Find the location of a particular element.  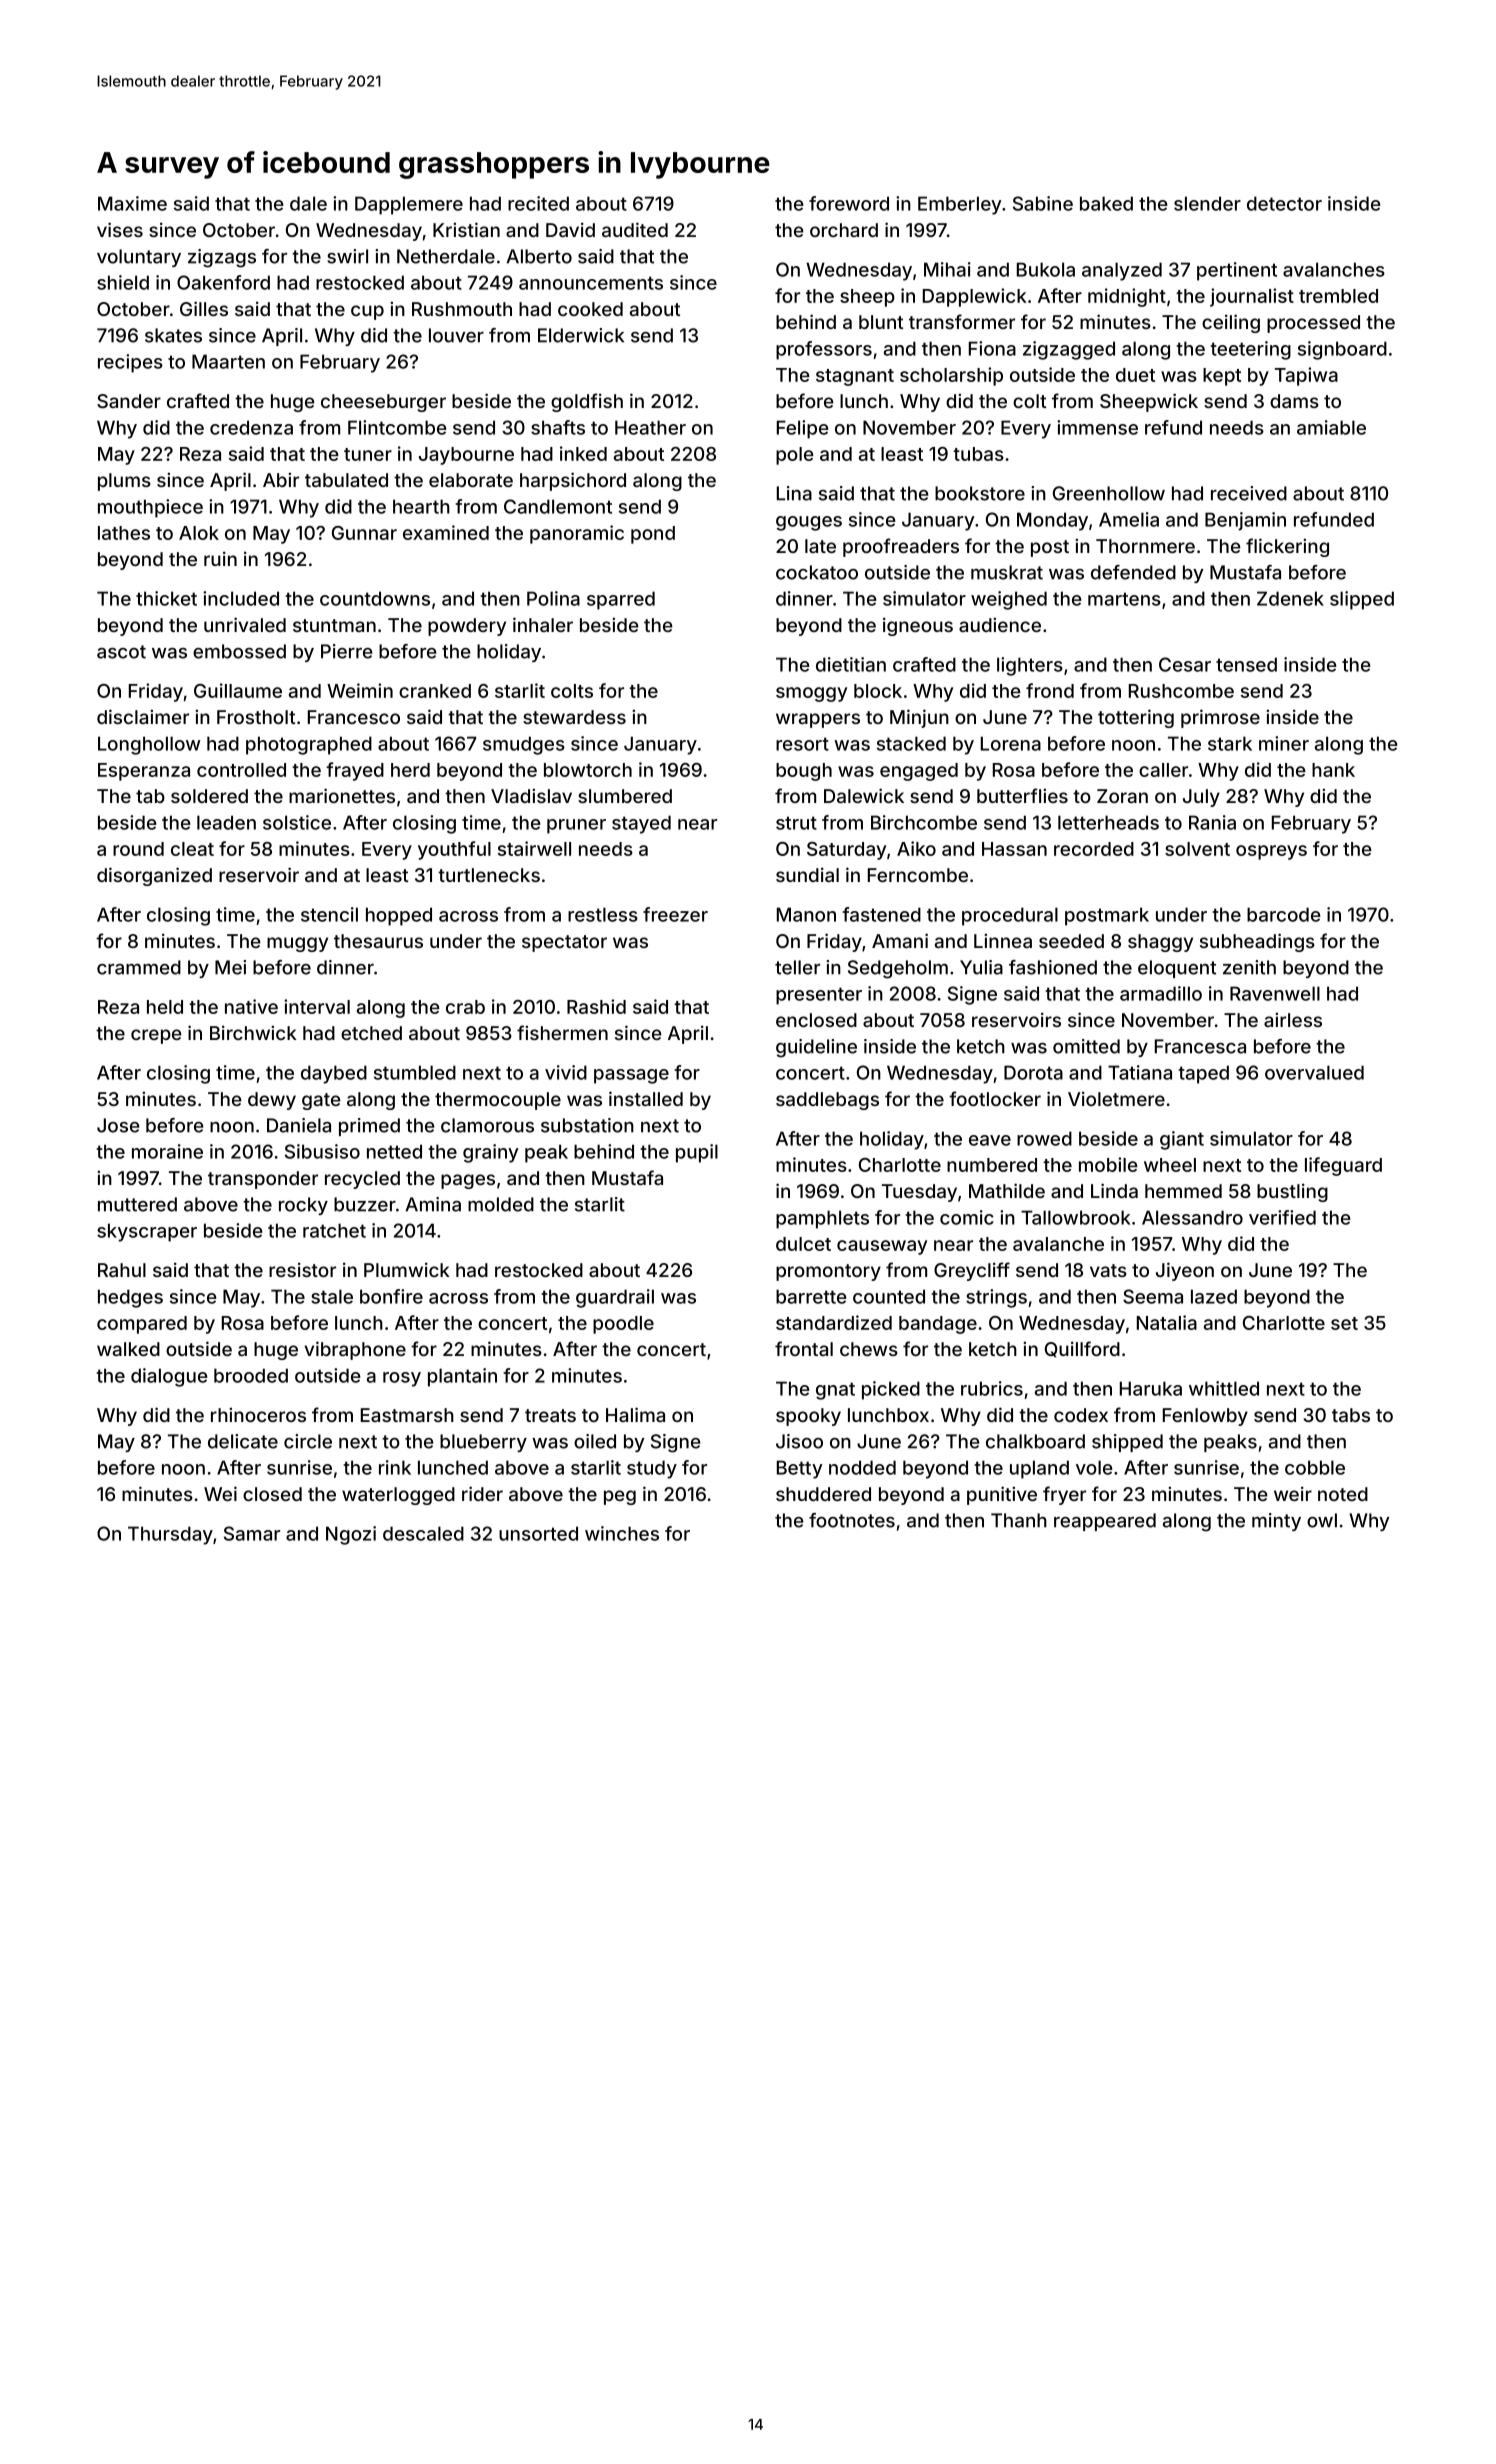

reappeared is located at coordinates (1105, 1522).
